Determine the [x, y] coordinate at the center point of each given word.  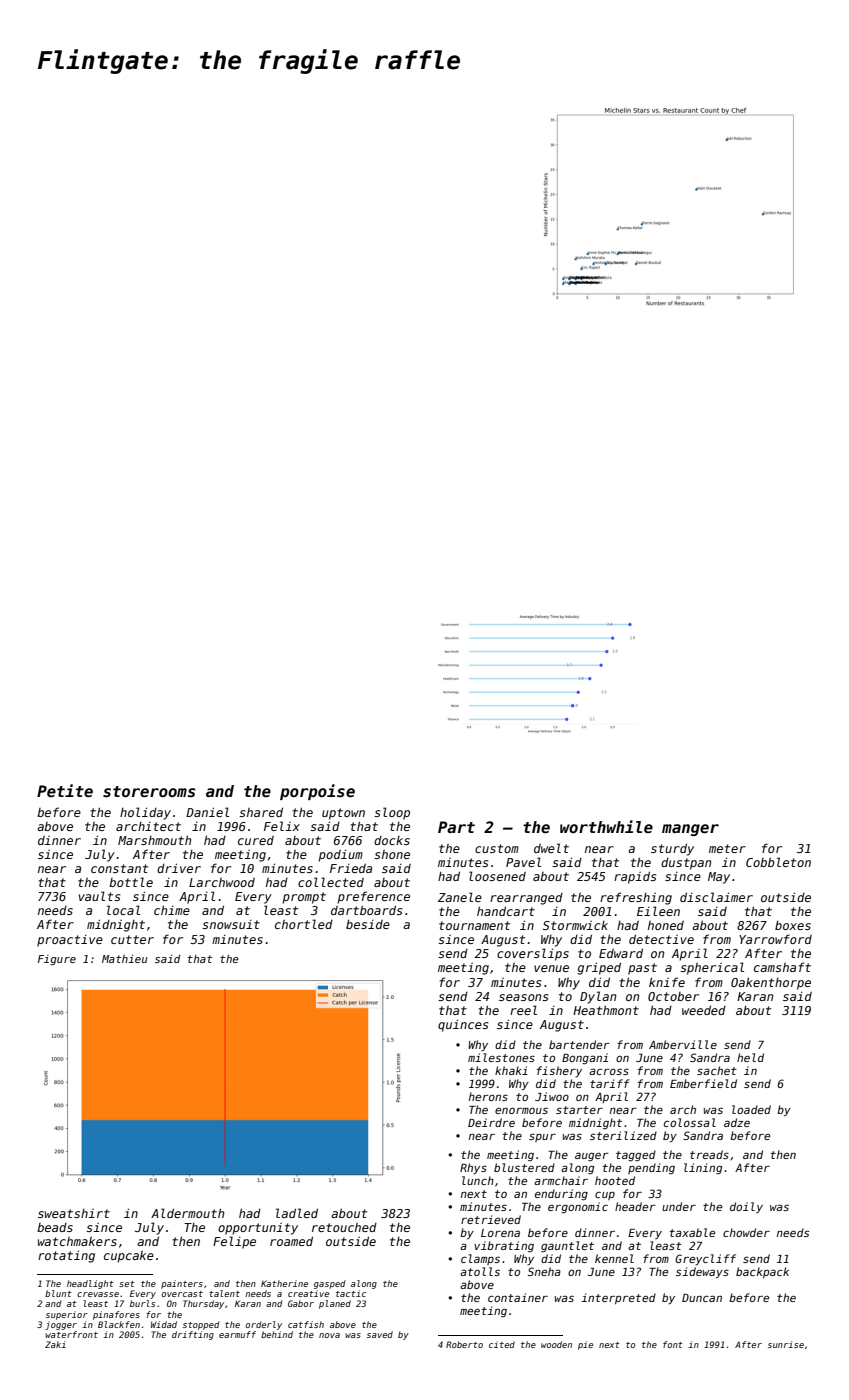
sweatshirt [74, 1213]
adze [737, 1122]
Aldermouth [187, 1213]
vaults [99, 896]
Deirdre [491, 1122]
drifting [193, 1335]
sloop [392, 813]
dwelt [551, 848]
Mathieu [125, 959]
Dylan [598, 997]
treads [709, 1154]
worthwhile [606, 826]
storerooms [149, 792]
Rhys [473, 1168]
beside [368, 924]
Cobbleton [778, 862]
